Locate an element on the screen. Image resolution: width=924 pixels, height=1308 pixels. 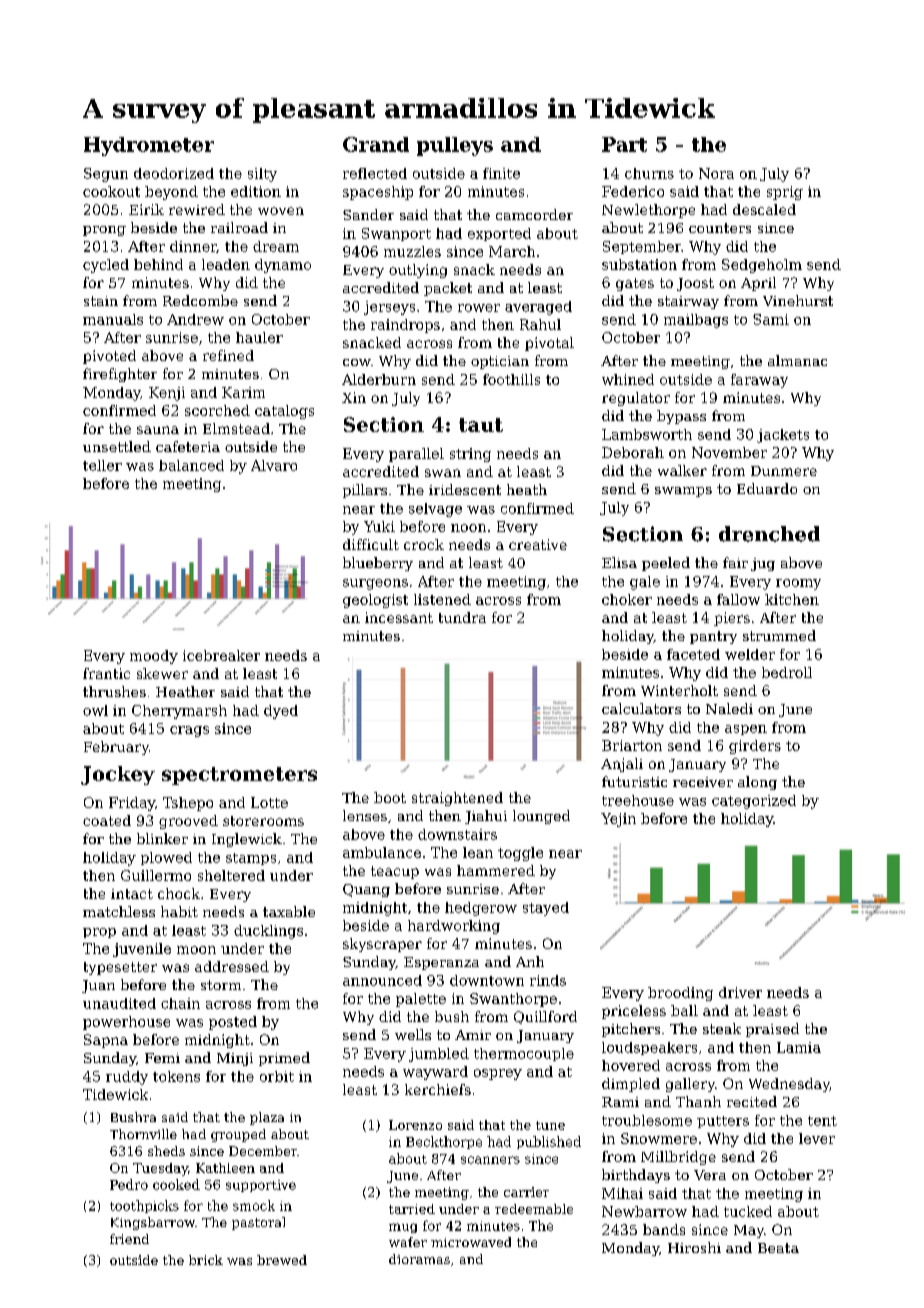
Joost is located at coordinates (695, 284).
